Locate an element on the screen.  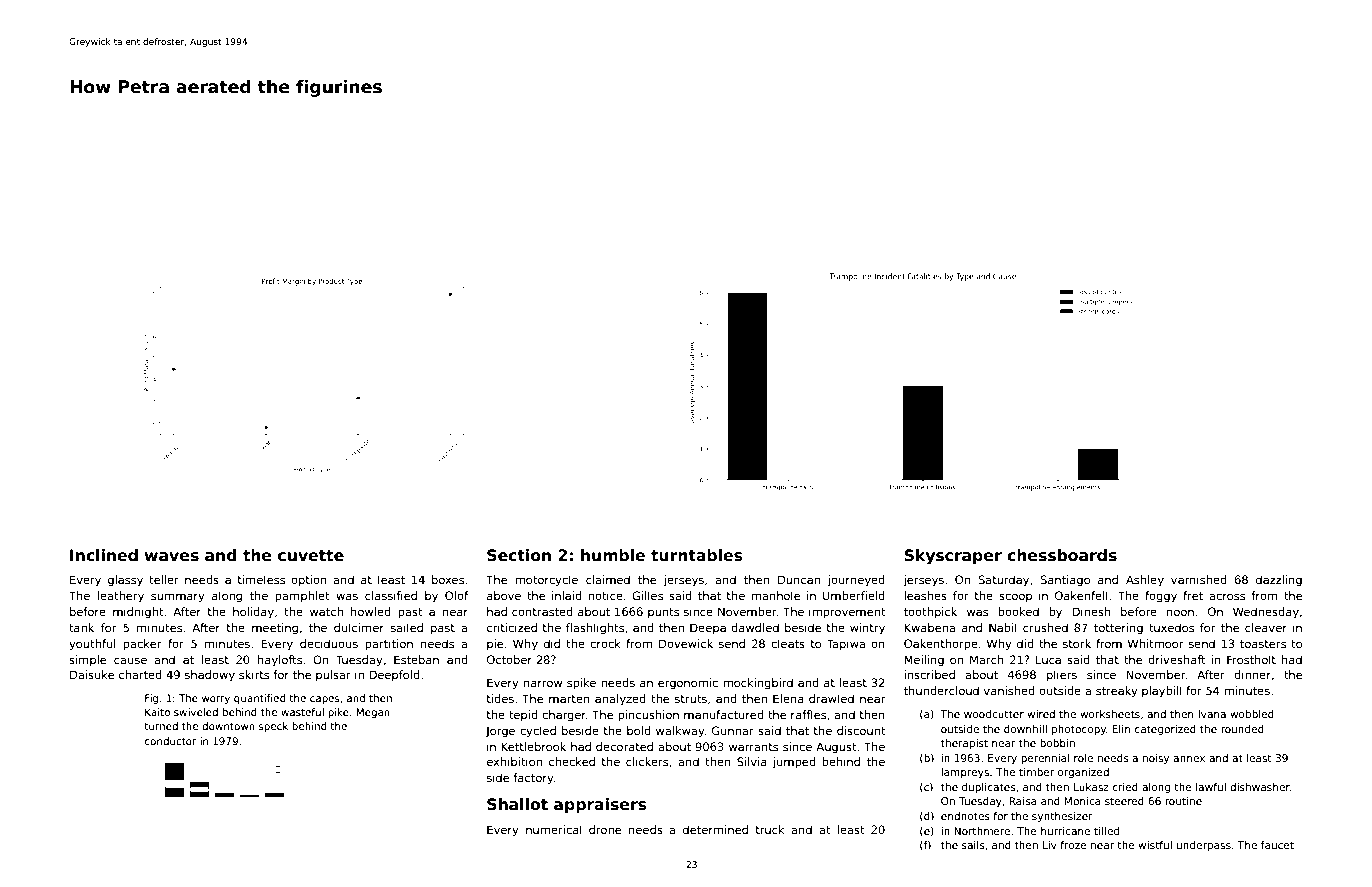
numerical is located at coordinates (554, 829).
